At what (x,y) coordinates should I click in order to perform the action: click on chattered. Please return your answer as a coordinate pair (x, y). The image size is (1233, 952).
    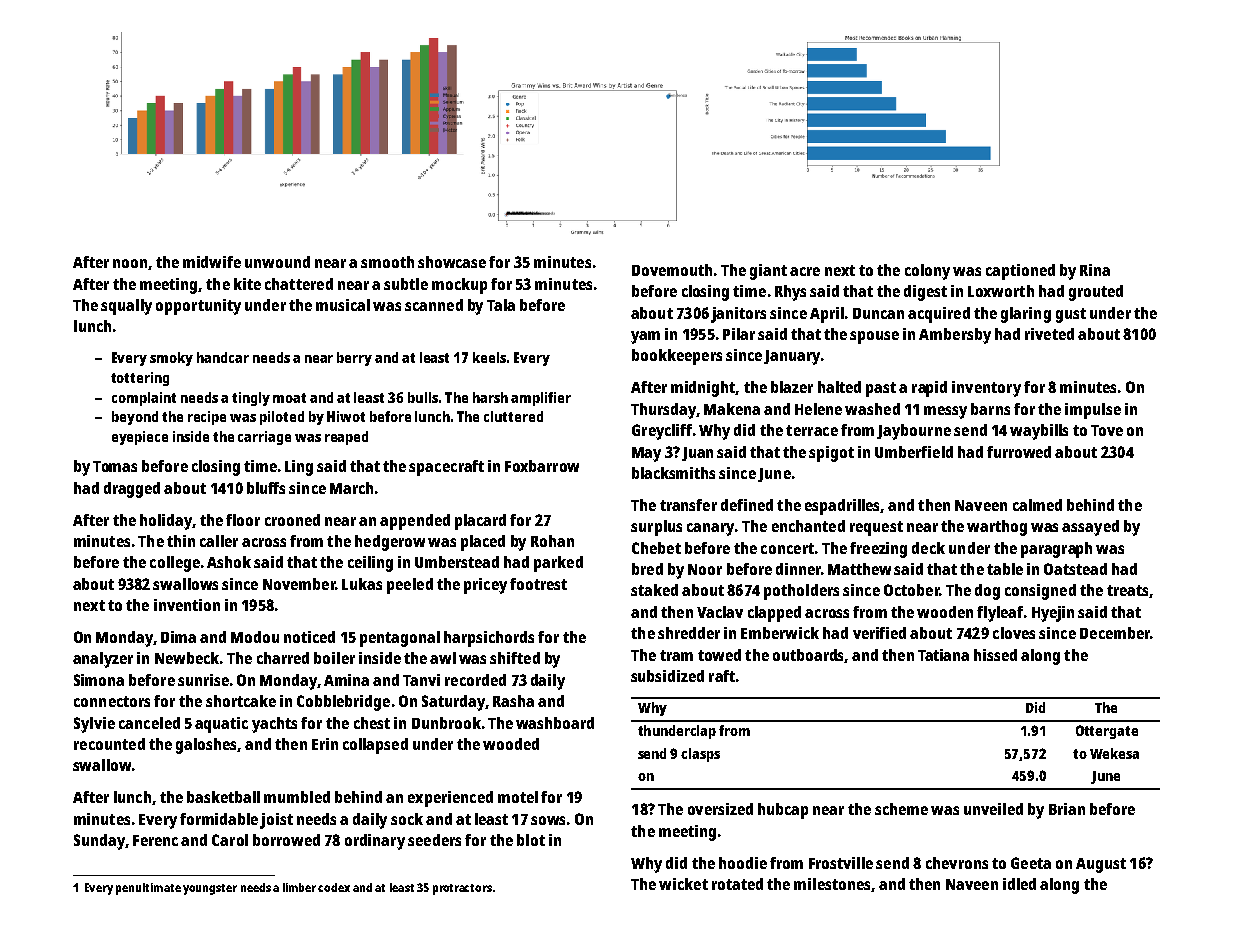
    Looking at the image, I should click on (299, 284).
